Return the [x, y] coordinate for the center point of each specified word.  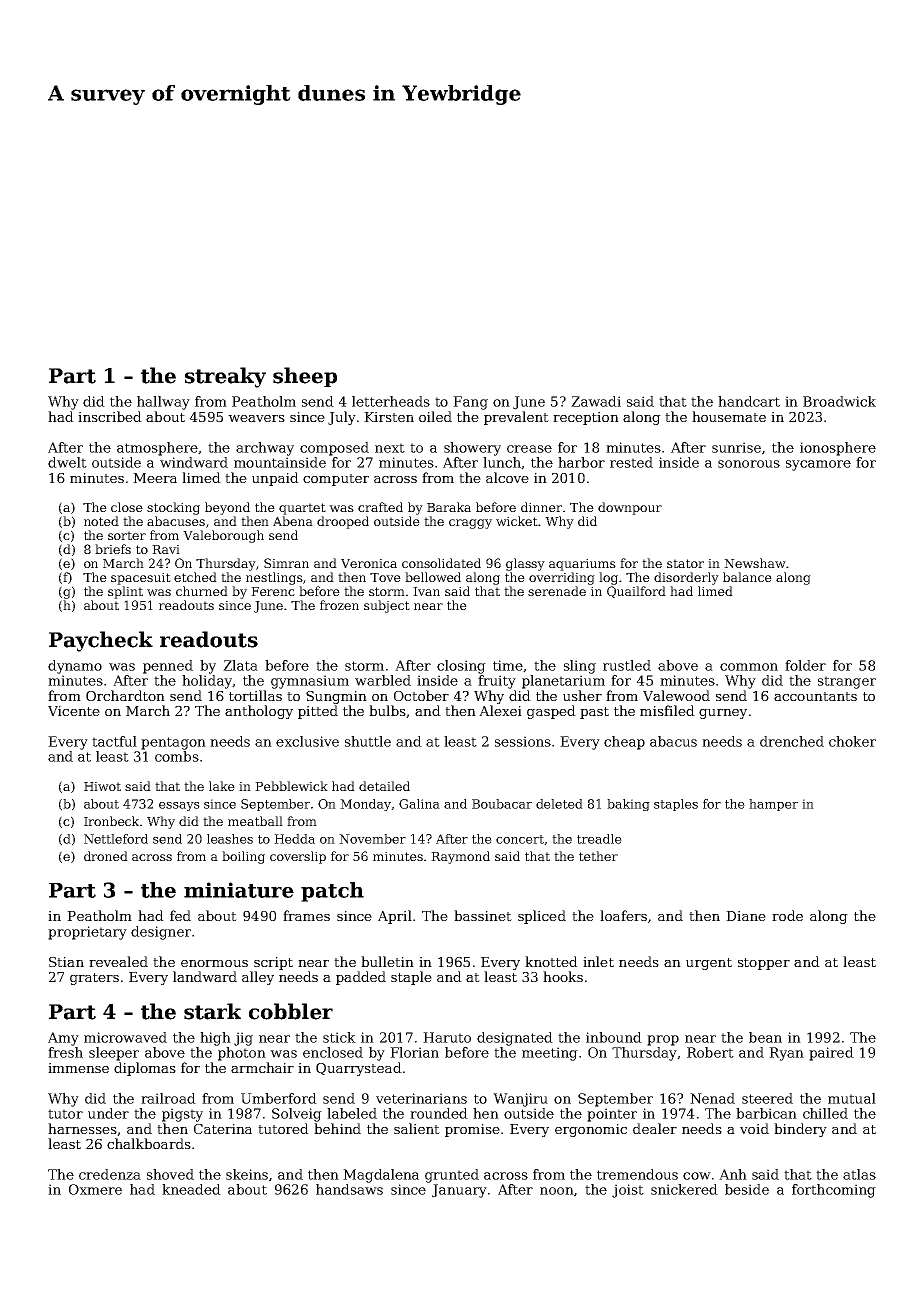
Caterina [223, 1129]
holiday [207, 682]
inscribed [110, 416]
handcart [749, 401]
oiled [435, 416]
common [749, 667]
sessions [523, 741]
